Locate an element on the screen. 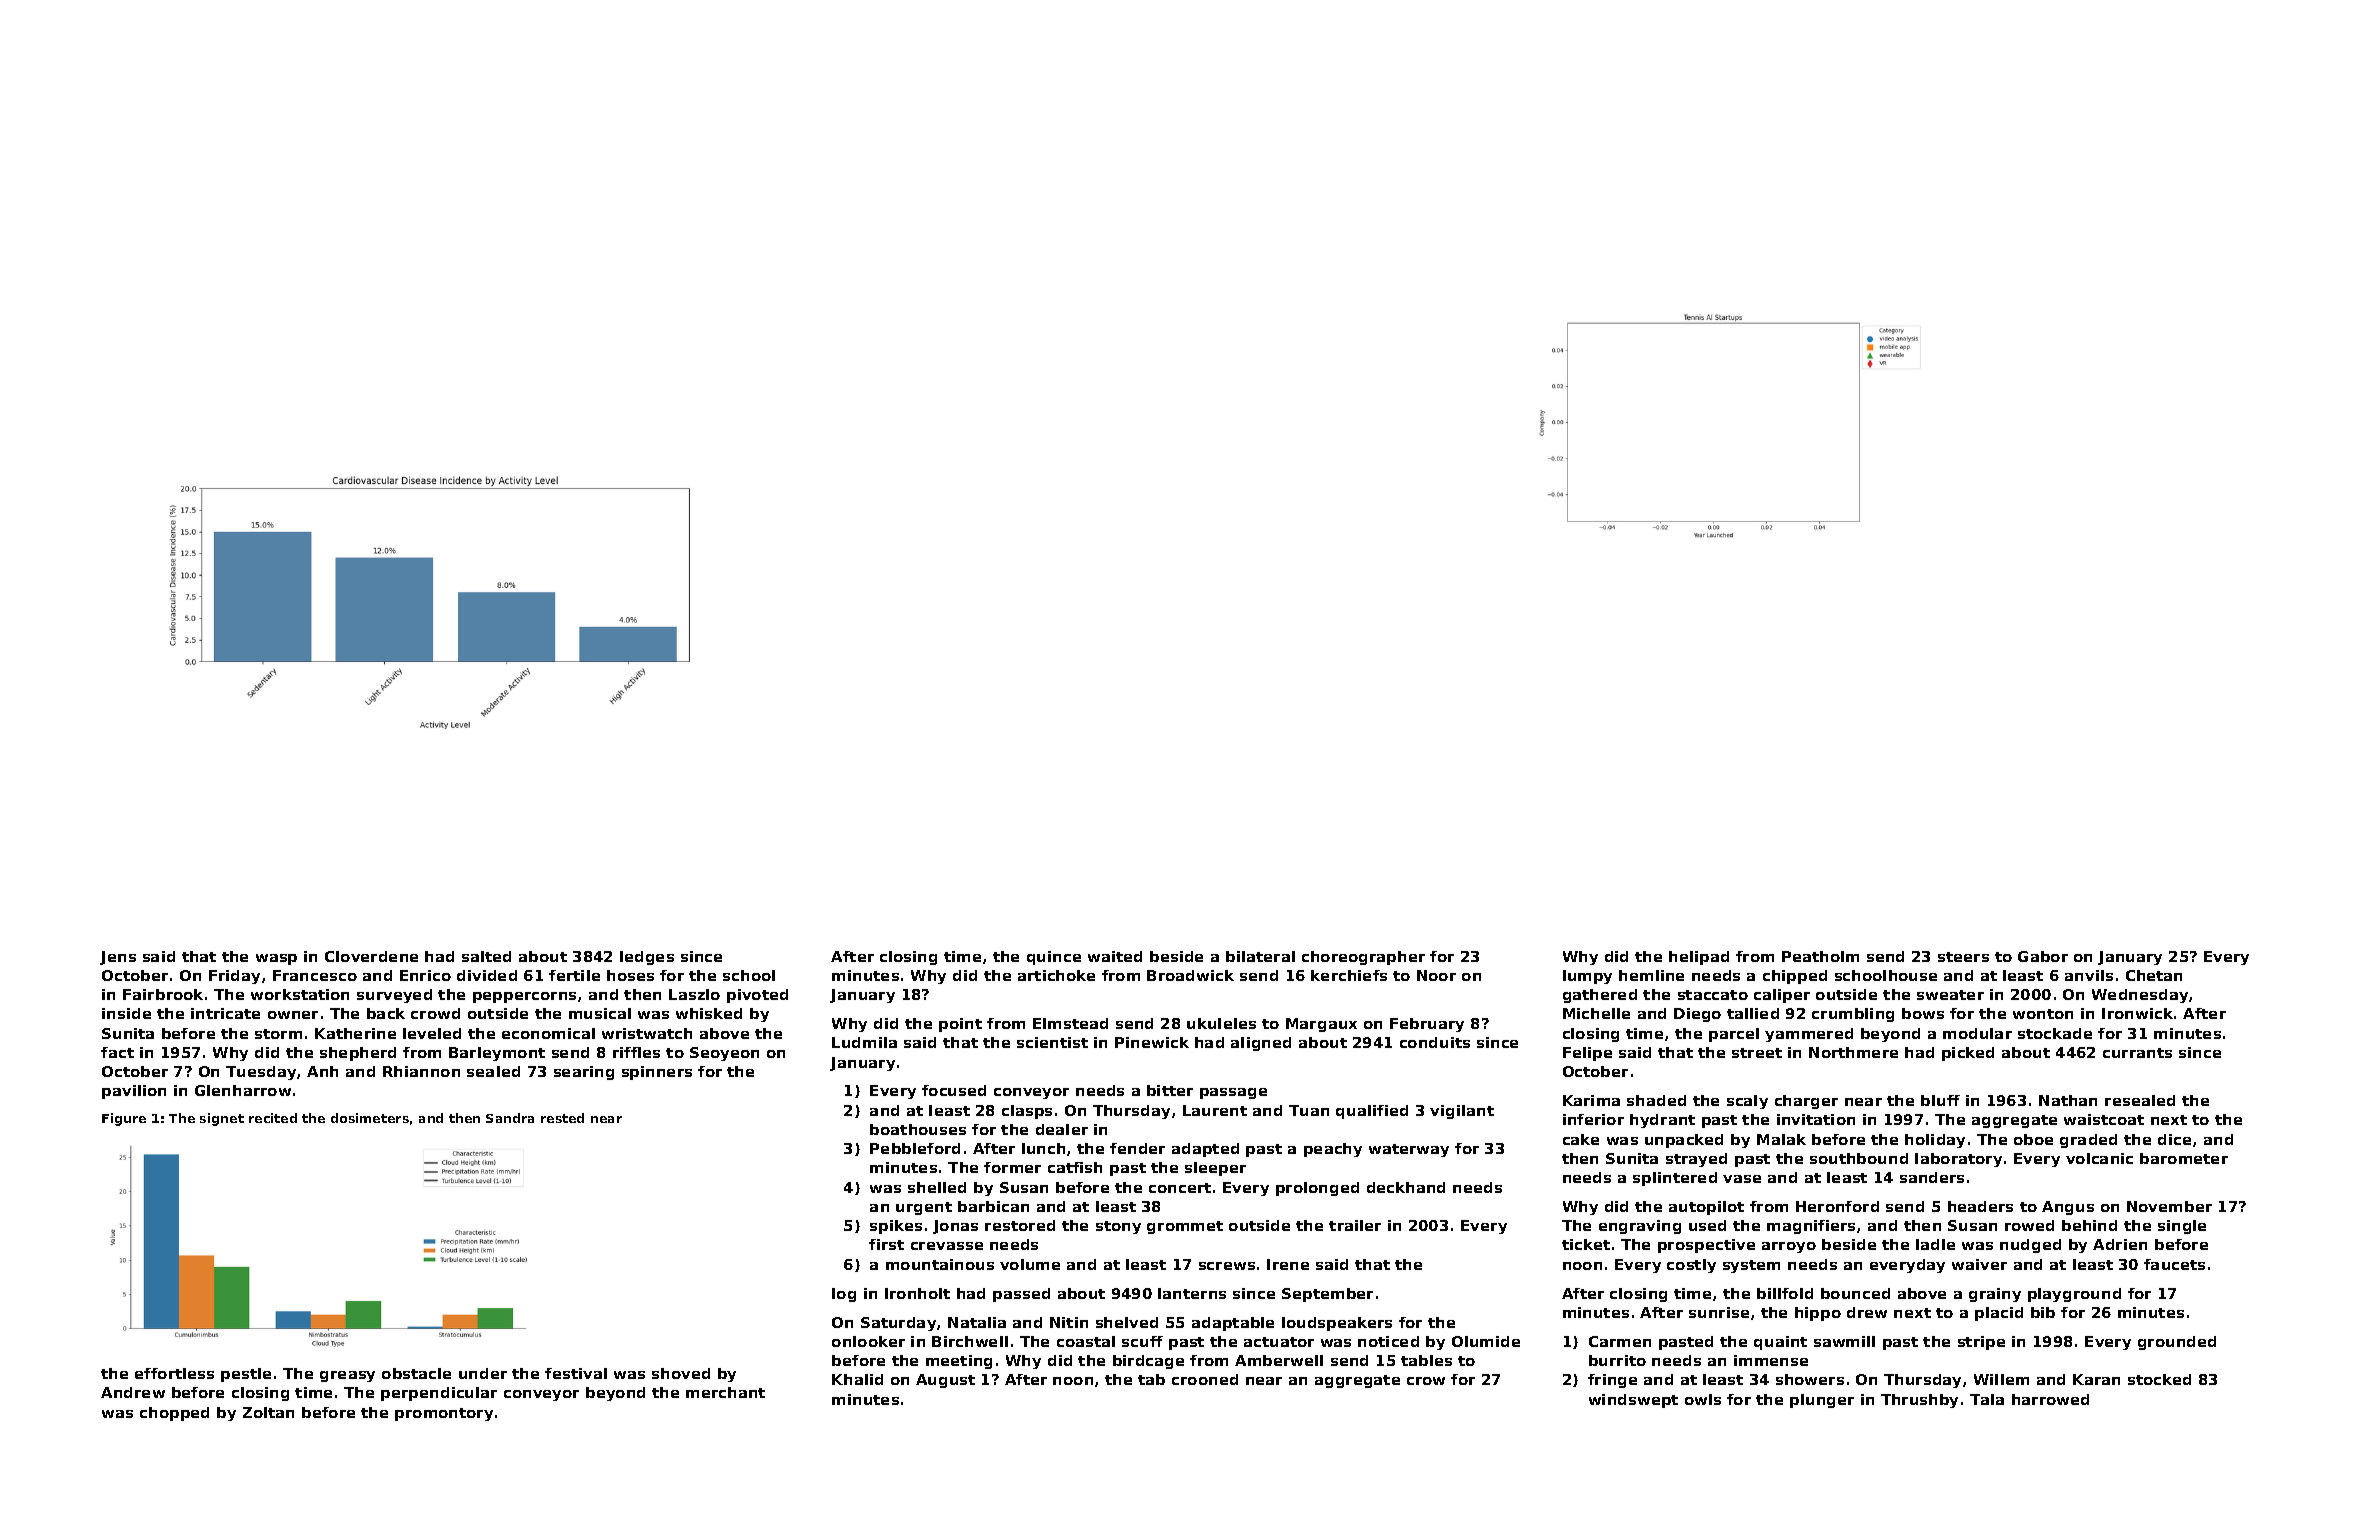  prospective is located at coordinates (1706, 1246).
